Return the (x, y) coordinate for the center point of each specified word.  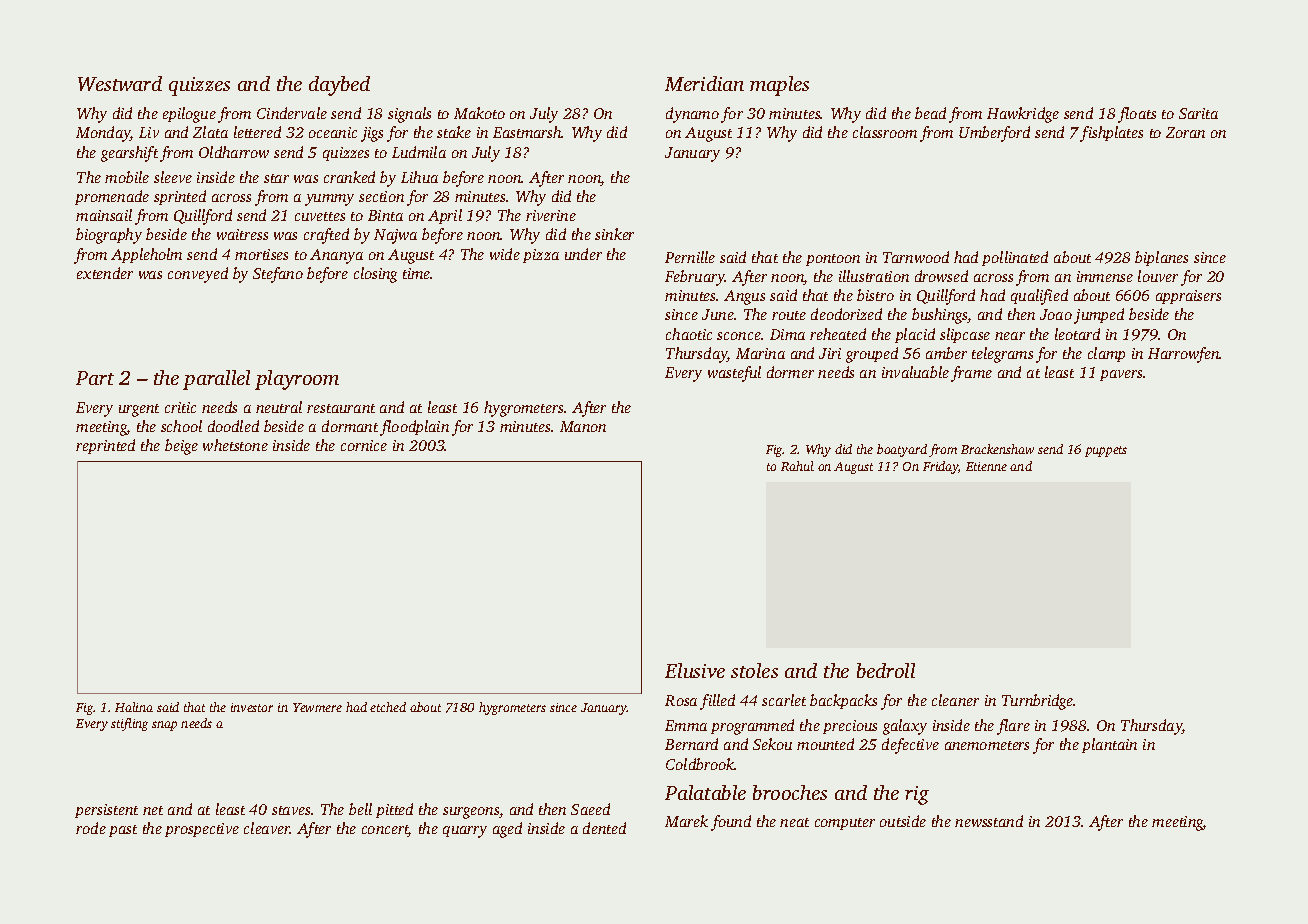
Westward (120, 83)
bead (930, 113)
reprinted (105, 446)
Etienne (986, 466)
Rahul (797, 466)
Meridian (704, 83)
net (153, 810)
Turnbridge (1038, 702)
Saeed (590, 809)
